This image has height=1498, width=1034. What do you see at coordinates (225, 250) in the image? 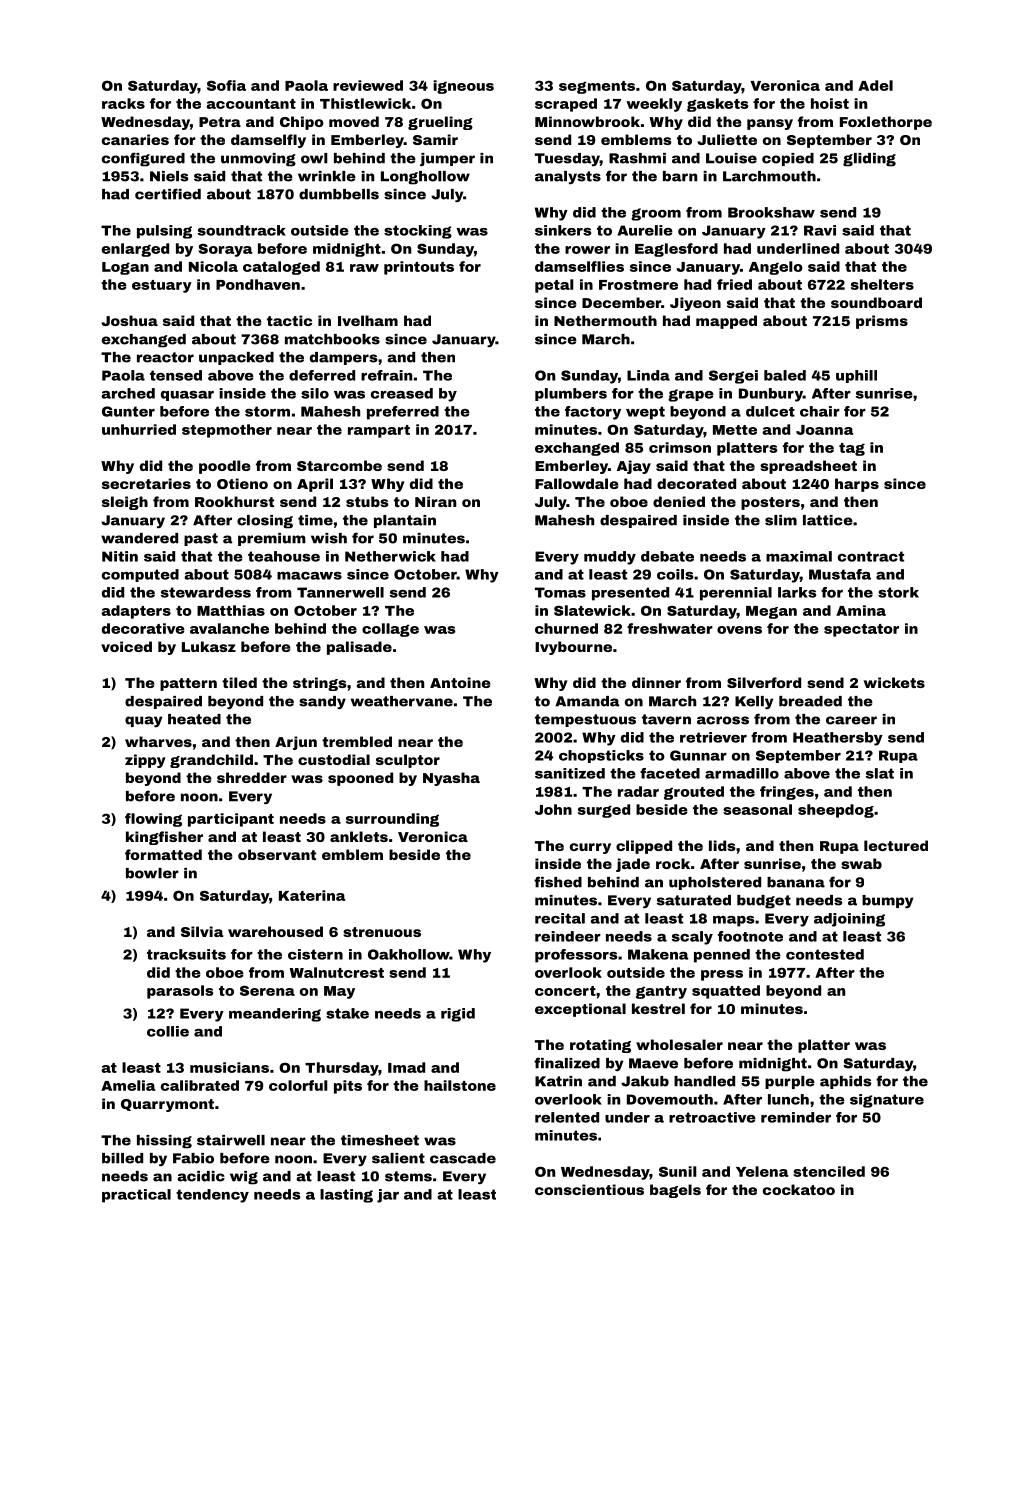
I see `Soraya` at bounding box center [225, 250].
